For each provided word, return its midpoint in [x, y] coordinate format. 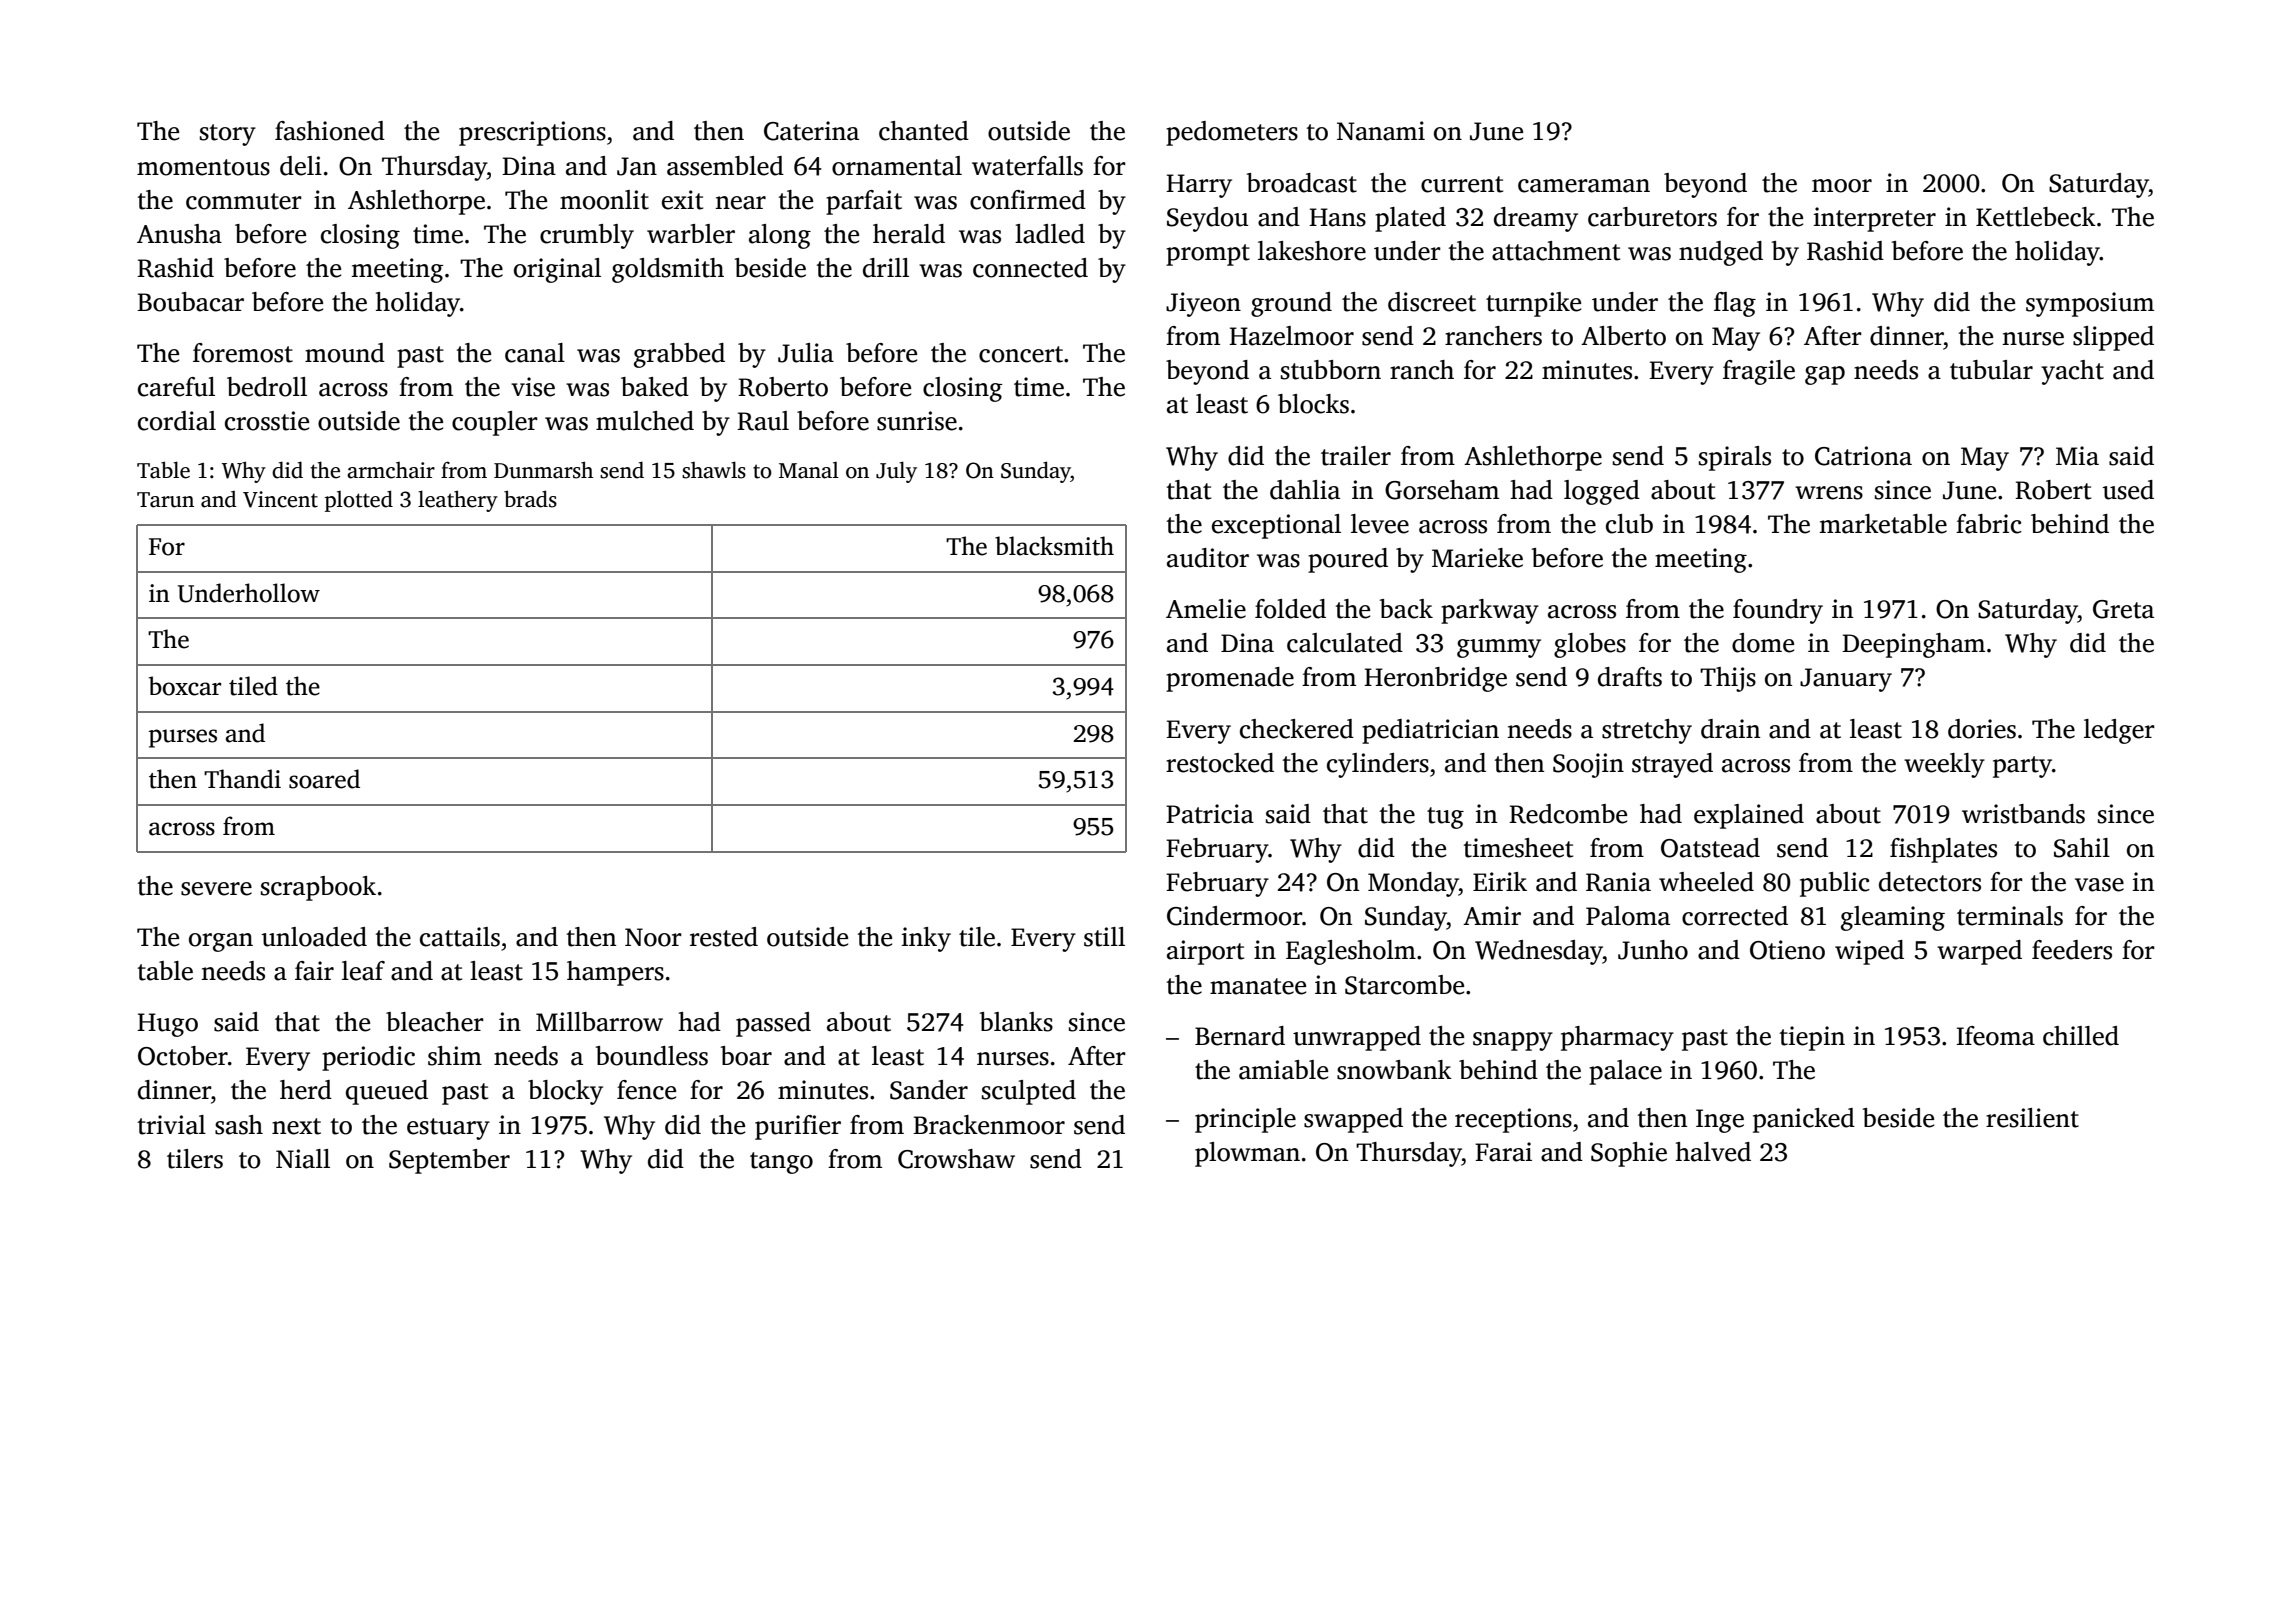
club [1629, 524]
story [228, 135]
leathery [458, 501]
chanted [924, 131]
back [1406, 609]
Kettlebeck [2036, 217]
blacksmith [1054, 546]
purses [183, 738]
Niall [303, 1159]
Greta [2123, 609]
